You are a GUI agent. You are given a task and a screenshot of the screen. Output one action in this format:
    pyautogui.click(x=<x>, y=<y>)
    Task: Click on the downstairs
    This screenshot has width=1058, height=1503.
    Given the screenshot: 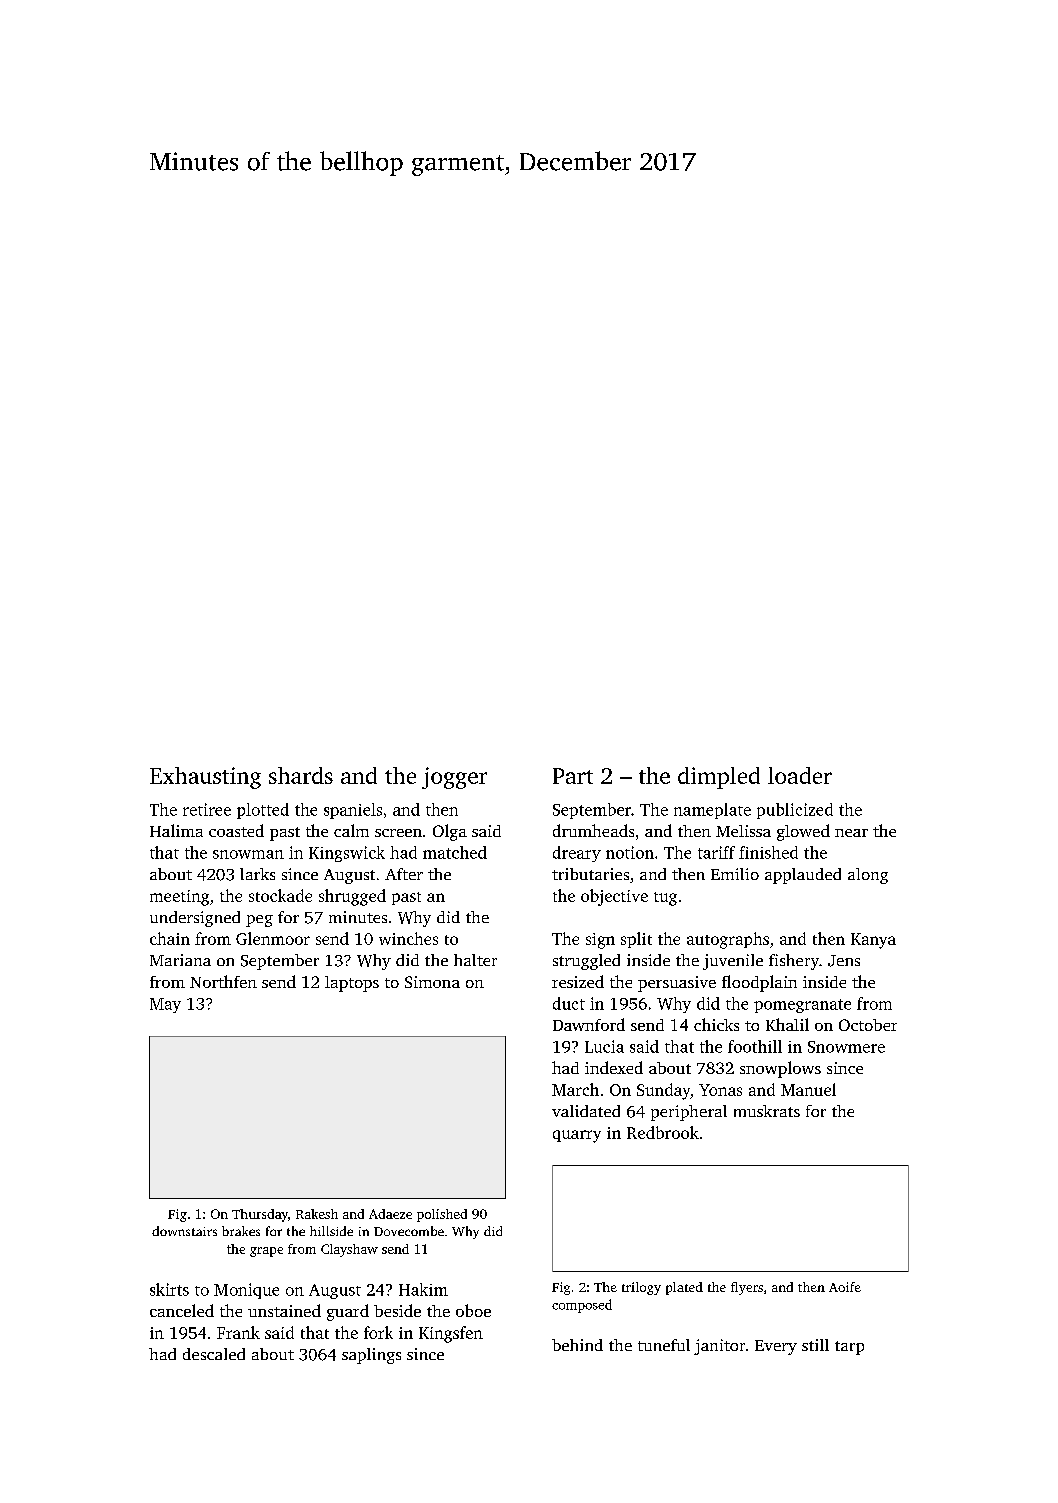 What is the action you would take?
    pyautogui.click(x=184, y=1231)
